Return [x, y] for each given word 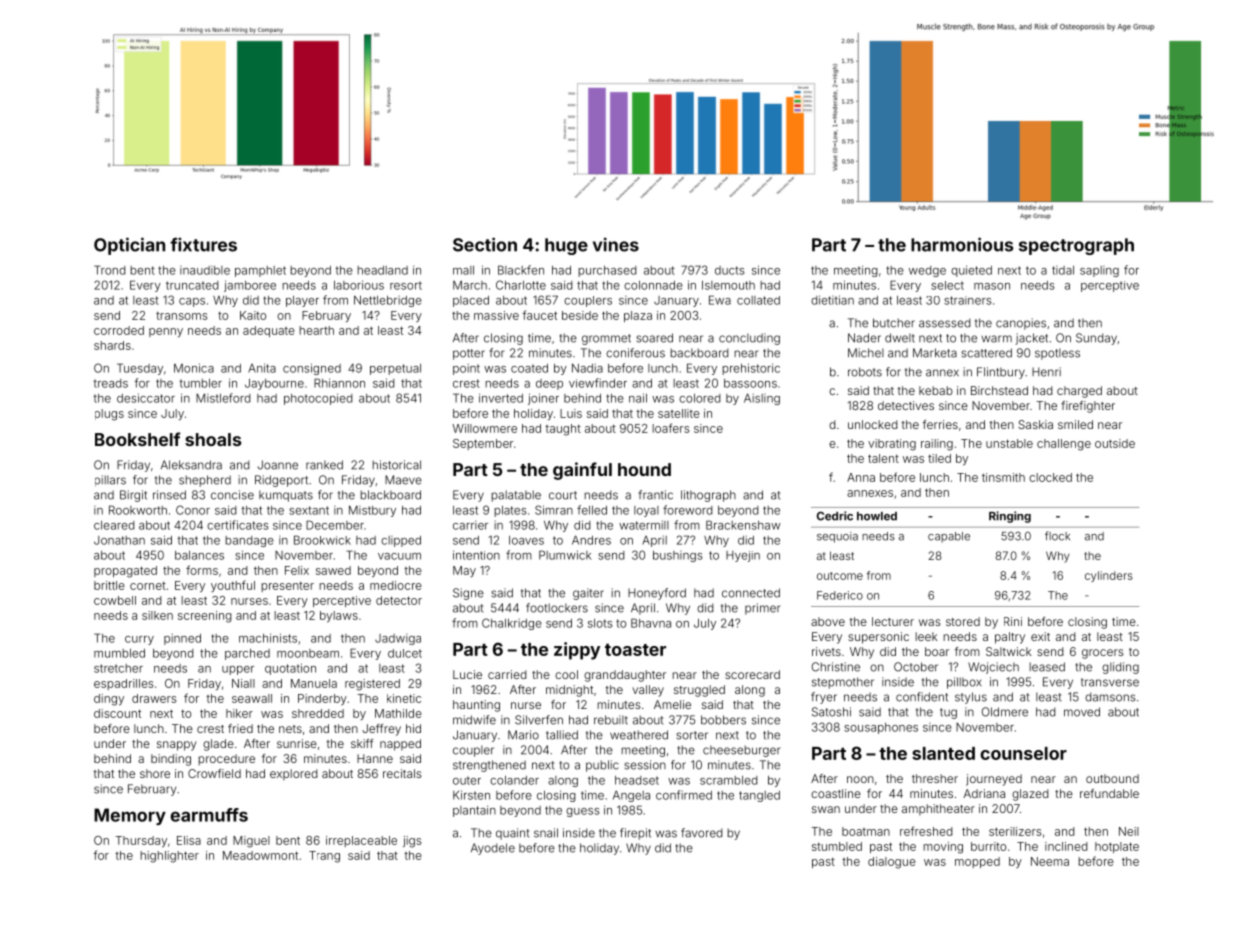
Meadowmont [260, 855]
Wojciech [993, 668]
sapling [1099, 271]
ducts [730, 270]
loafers [670, 428]
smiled [1075, 424]
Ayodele [493, 849]
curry [139, 640]
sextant [309, 510]
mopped [977, 862]
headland [382, 270]
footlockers [557, 608]
